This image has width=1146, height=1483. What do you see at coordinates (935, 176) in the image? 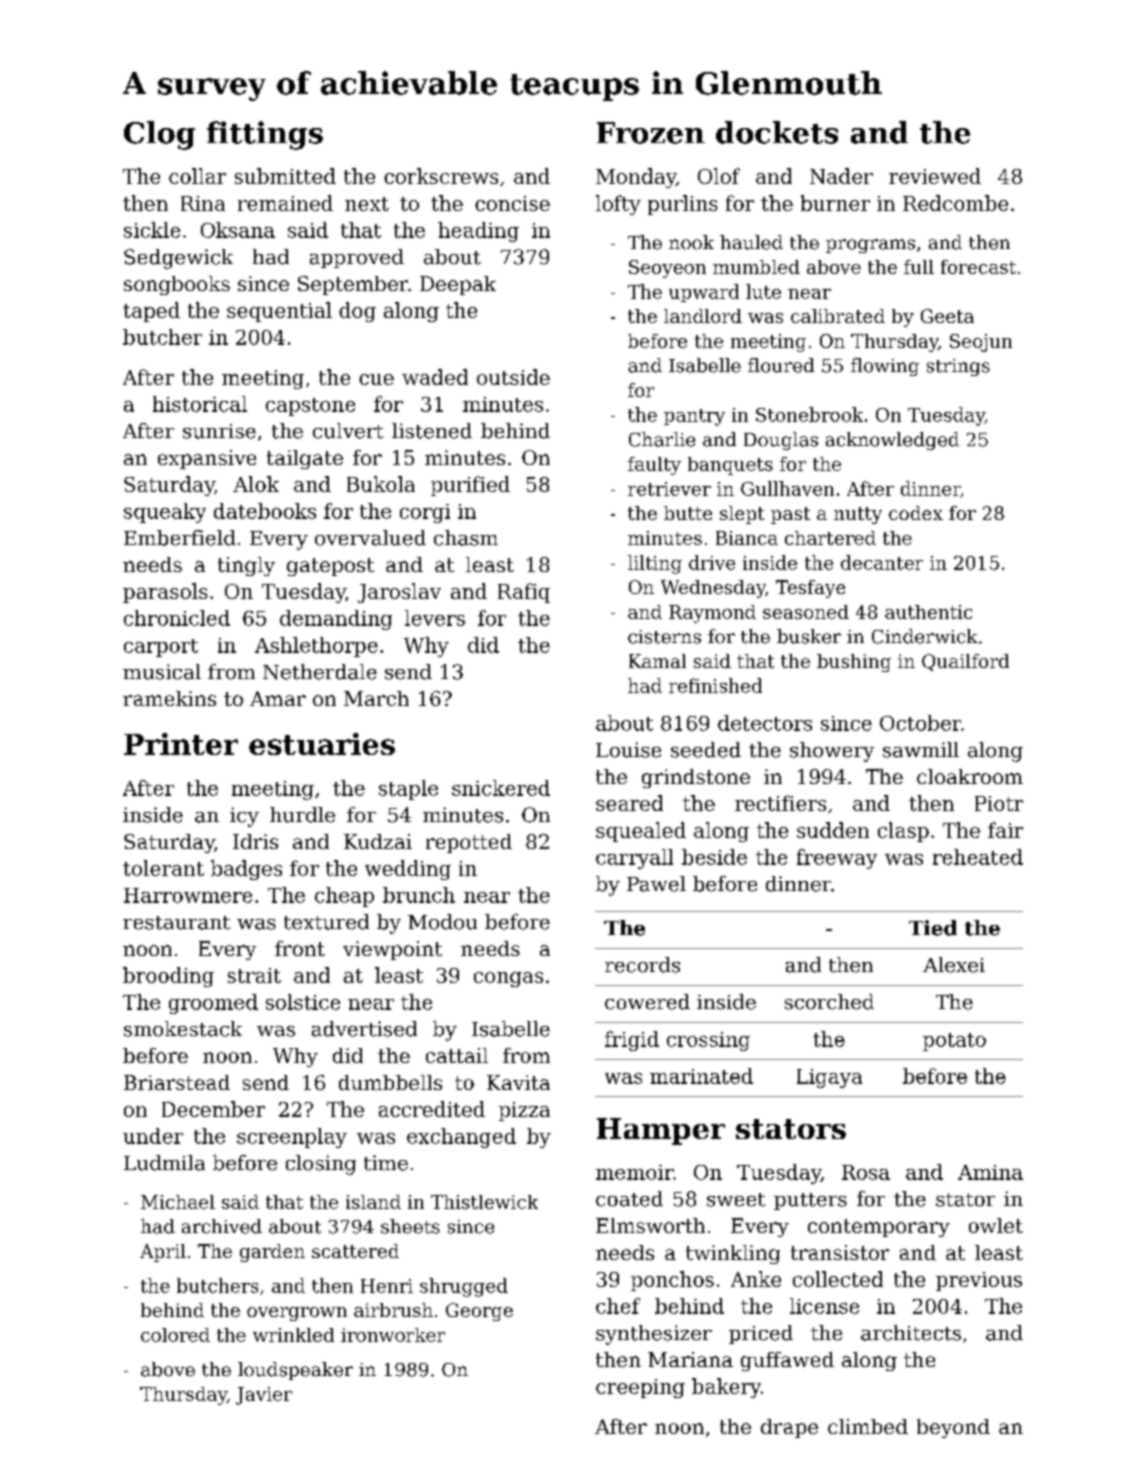
I see `reviewed` at bounding box center [935, 176].
